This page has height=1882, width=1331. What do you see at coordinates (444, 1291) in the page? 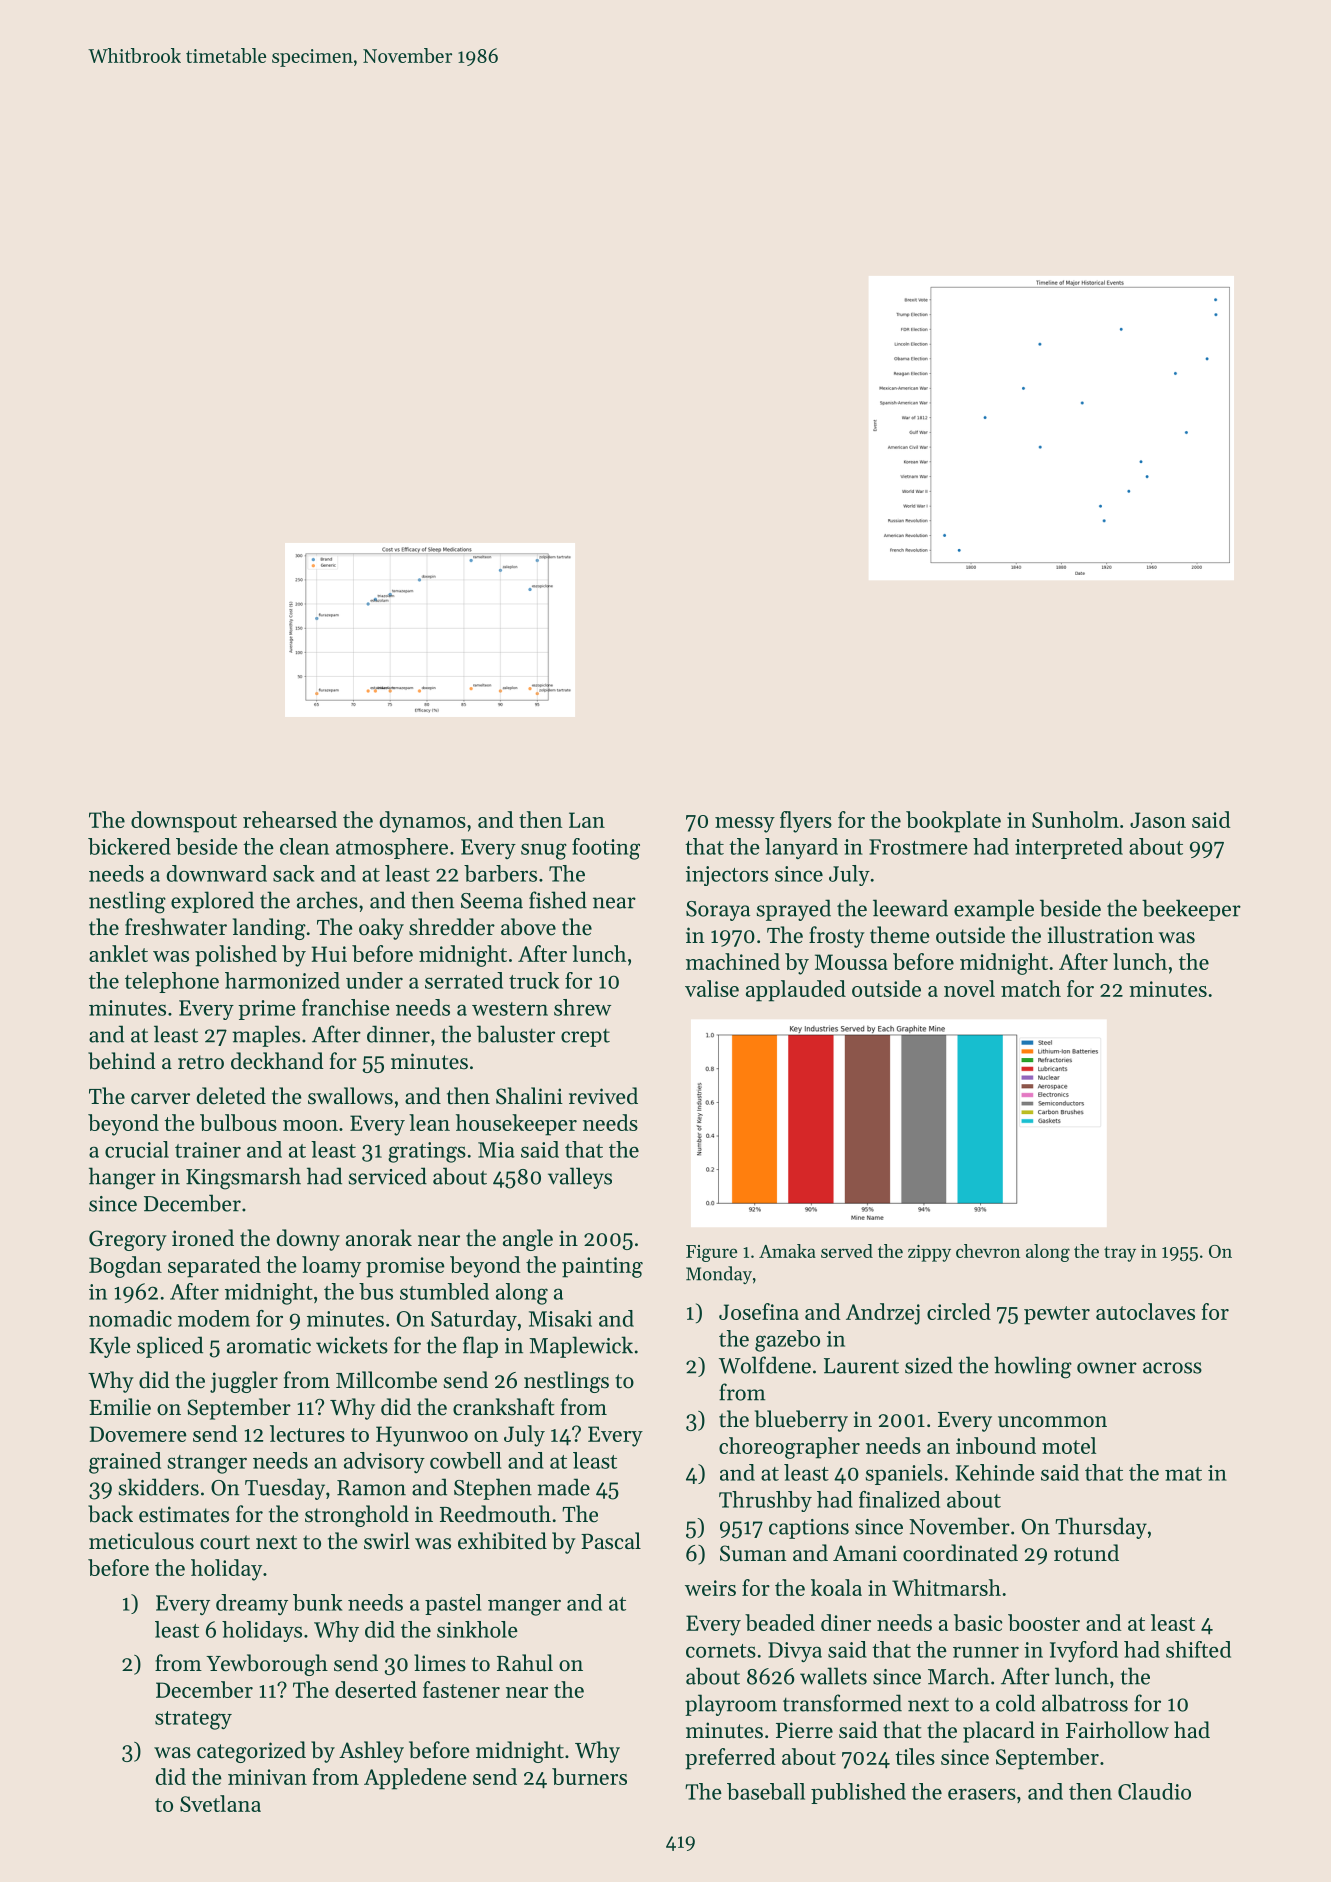
I see `stumbled` at bounding box center [444, 1291].
